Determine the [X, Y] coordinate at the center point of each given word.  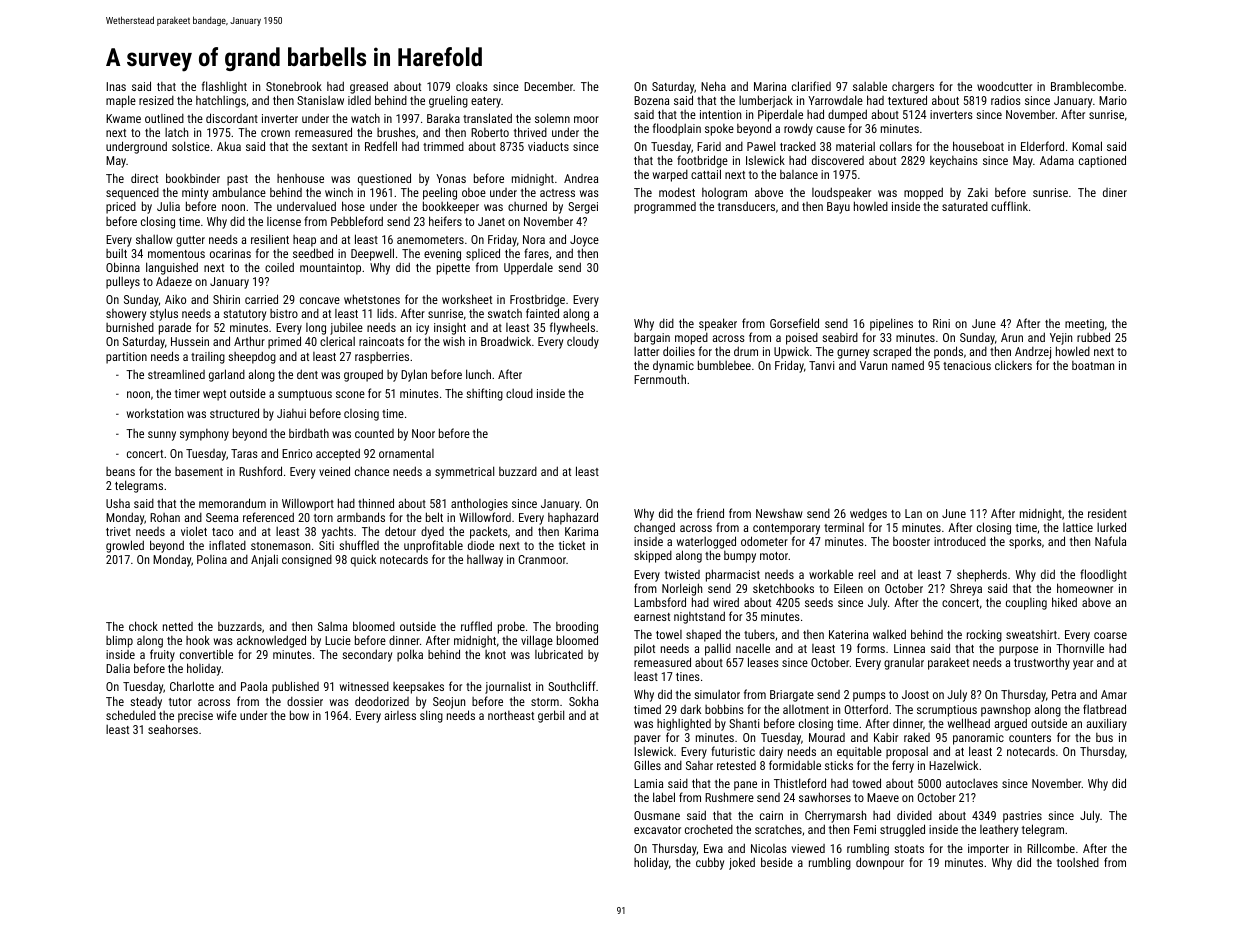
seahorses [173, 729]
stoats [909, 849]
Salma [332, 626]
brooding [577, 627]
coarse [1110, 635]
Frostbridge [537, 301]
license [284, 221]
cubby [710, 863]
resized [156, 100]
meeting [1084, 325]
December [548, 86]
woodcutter [1004, 86]
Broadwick [506, 341]
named [908, 365]
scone [350, 394]
